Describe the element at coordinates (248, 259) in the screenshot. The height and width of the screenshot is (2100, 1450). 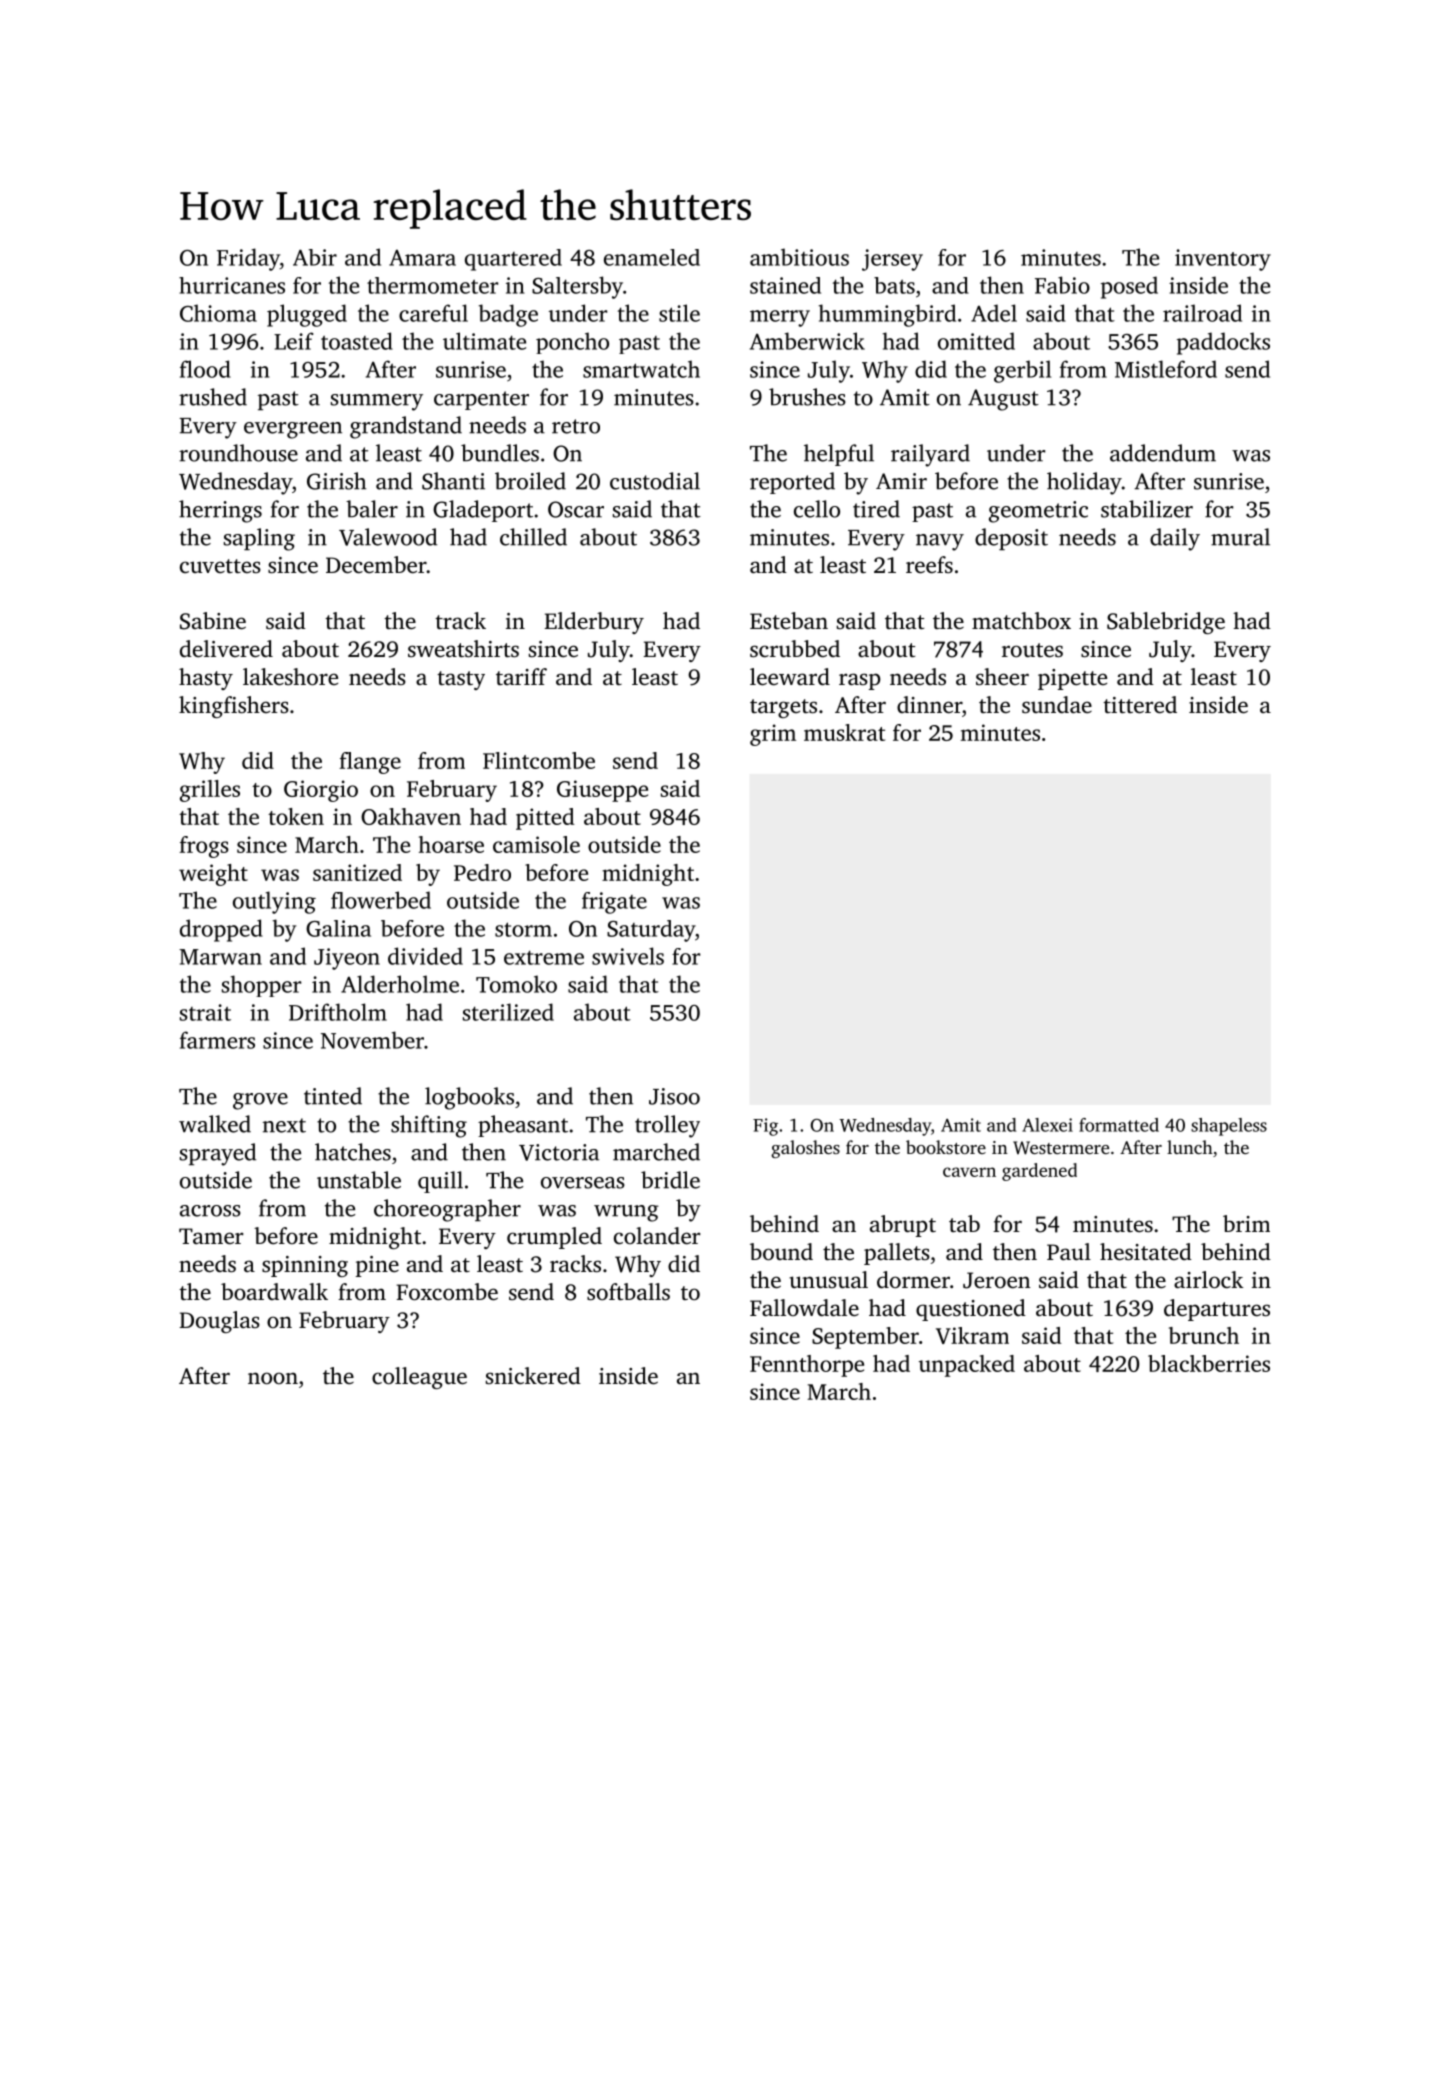
I see `Friday` at that location.
